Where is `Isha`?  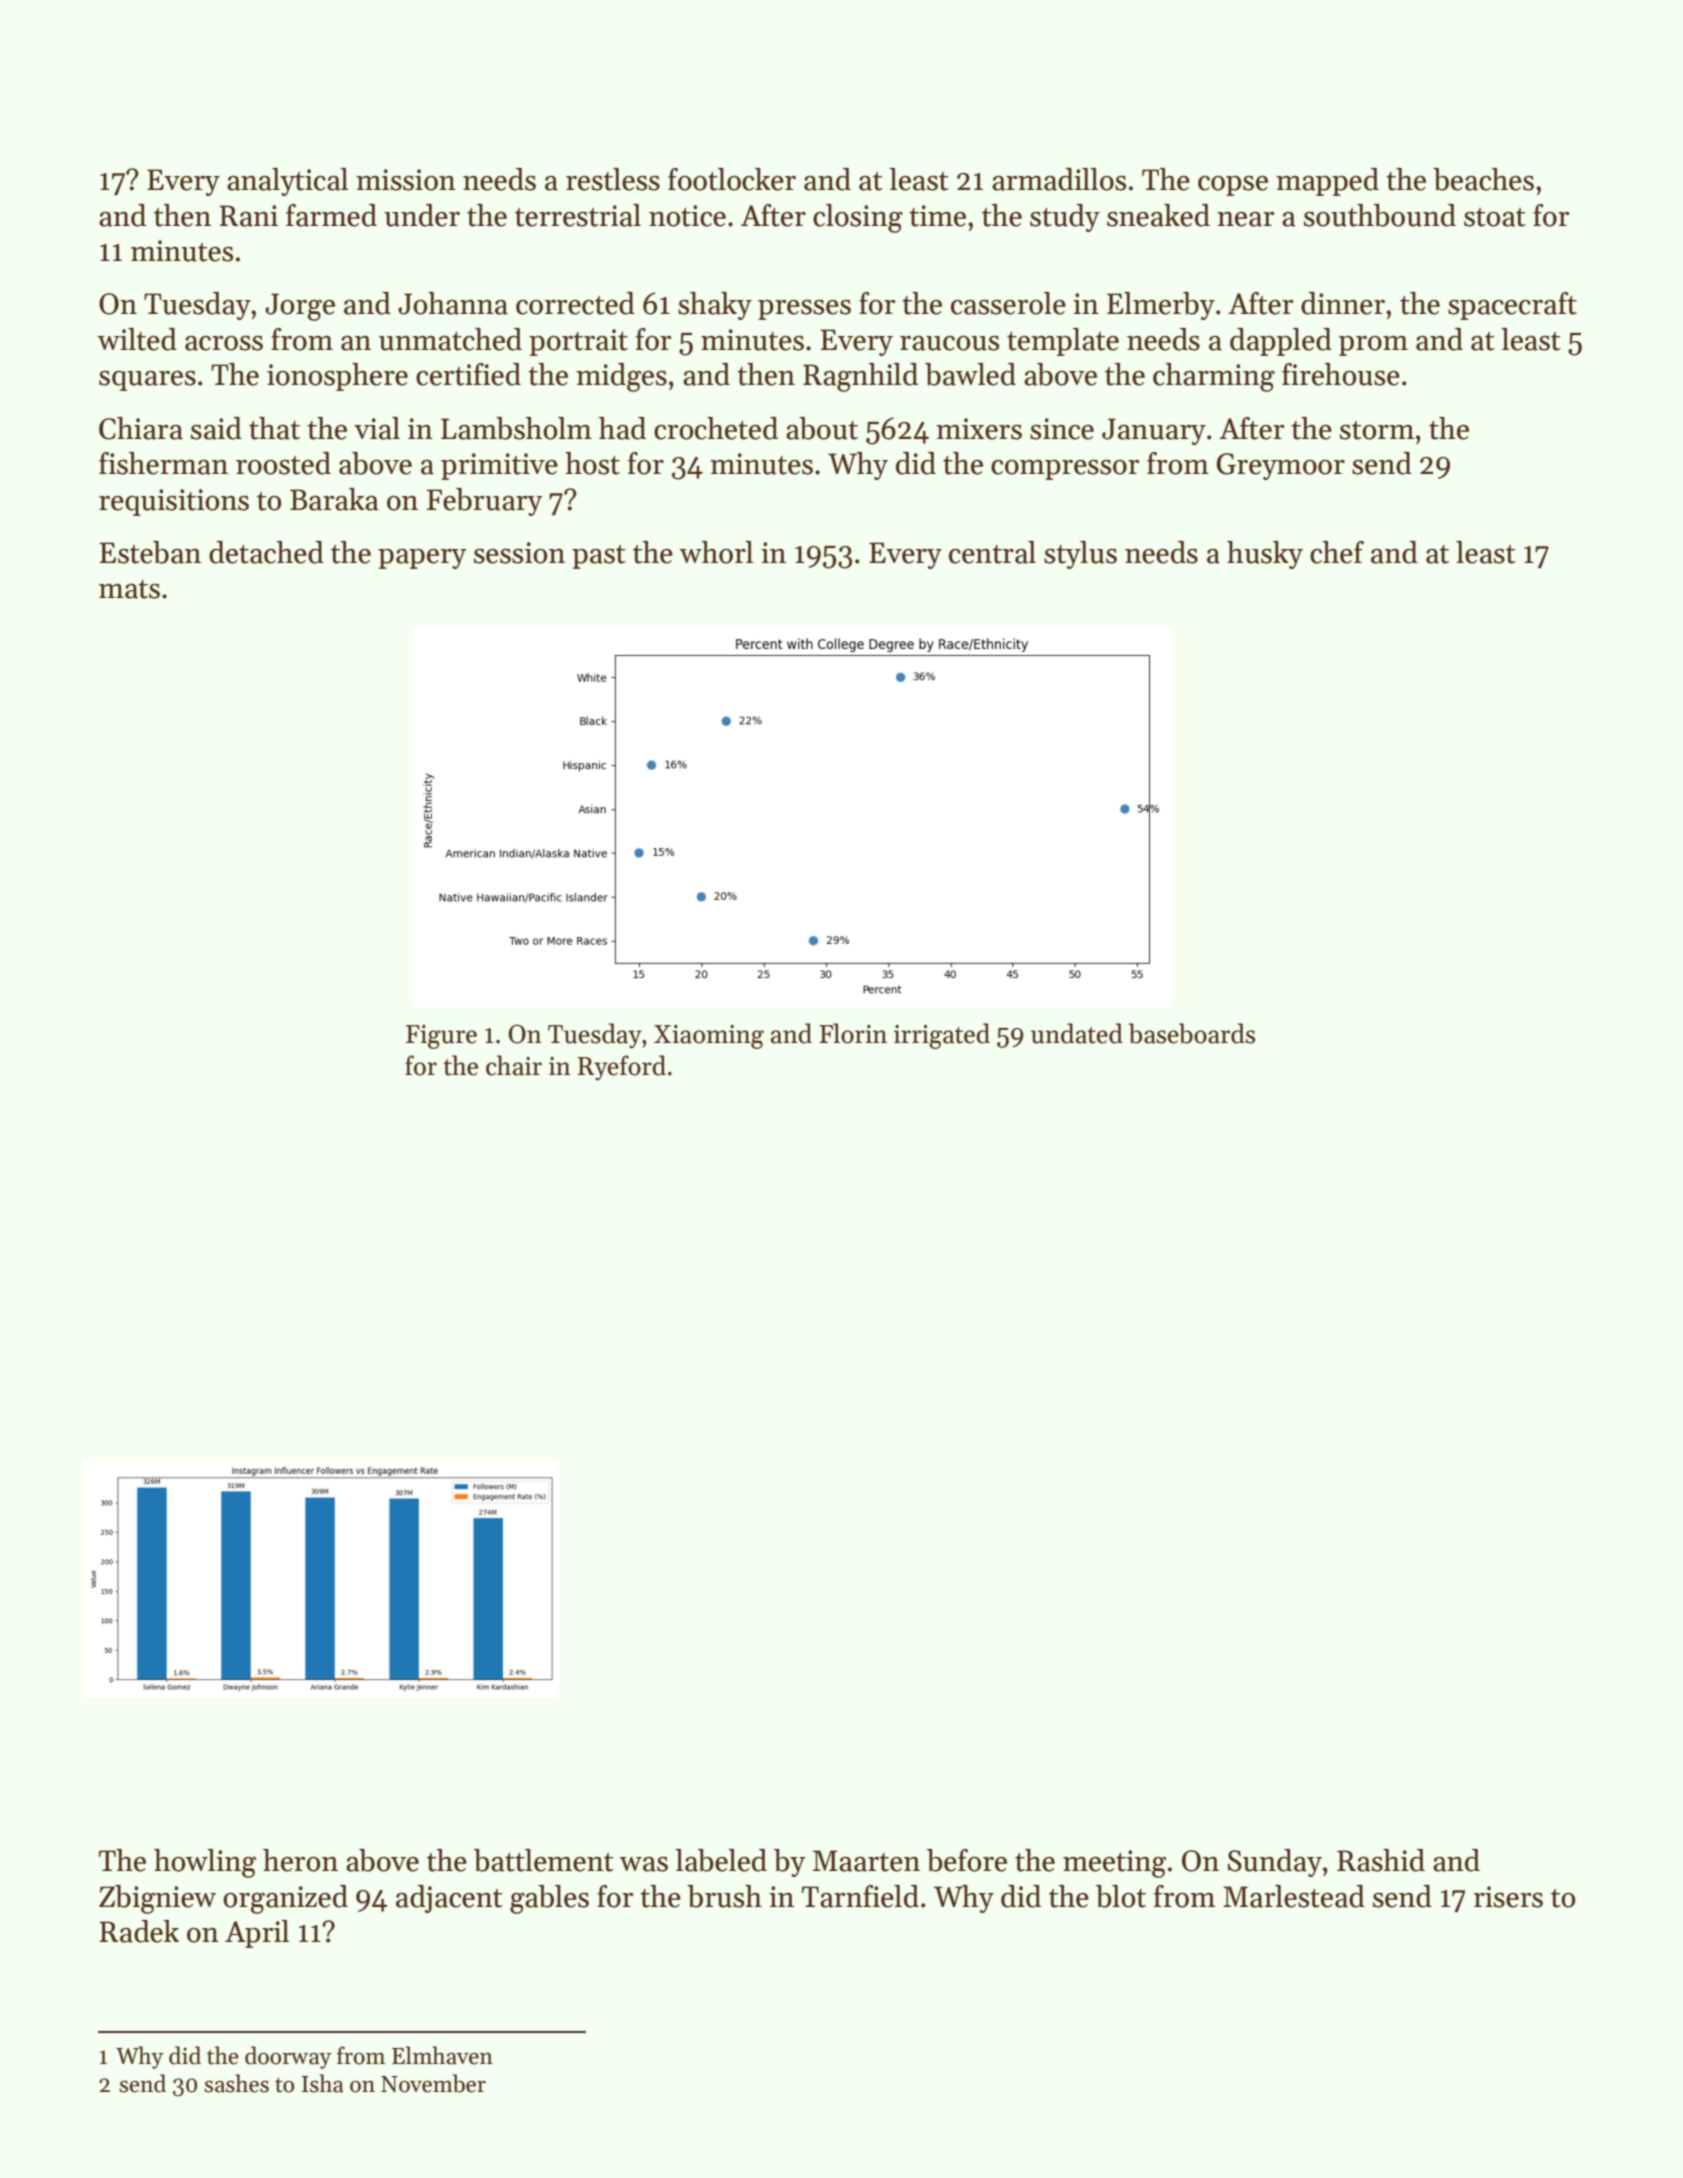
Isha is located at coordinates (323, 2083).
